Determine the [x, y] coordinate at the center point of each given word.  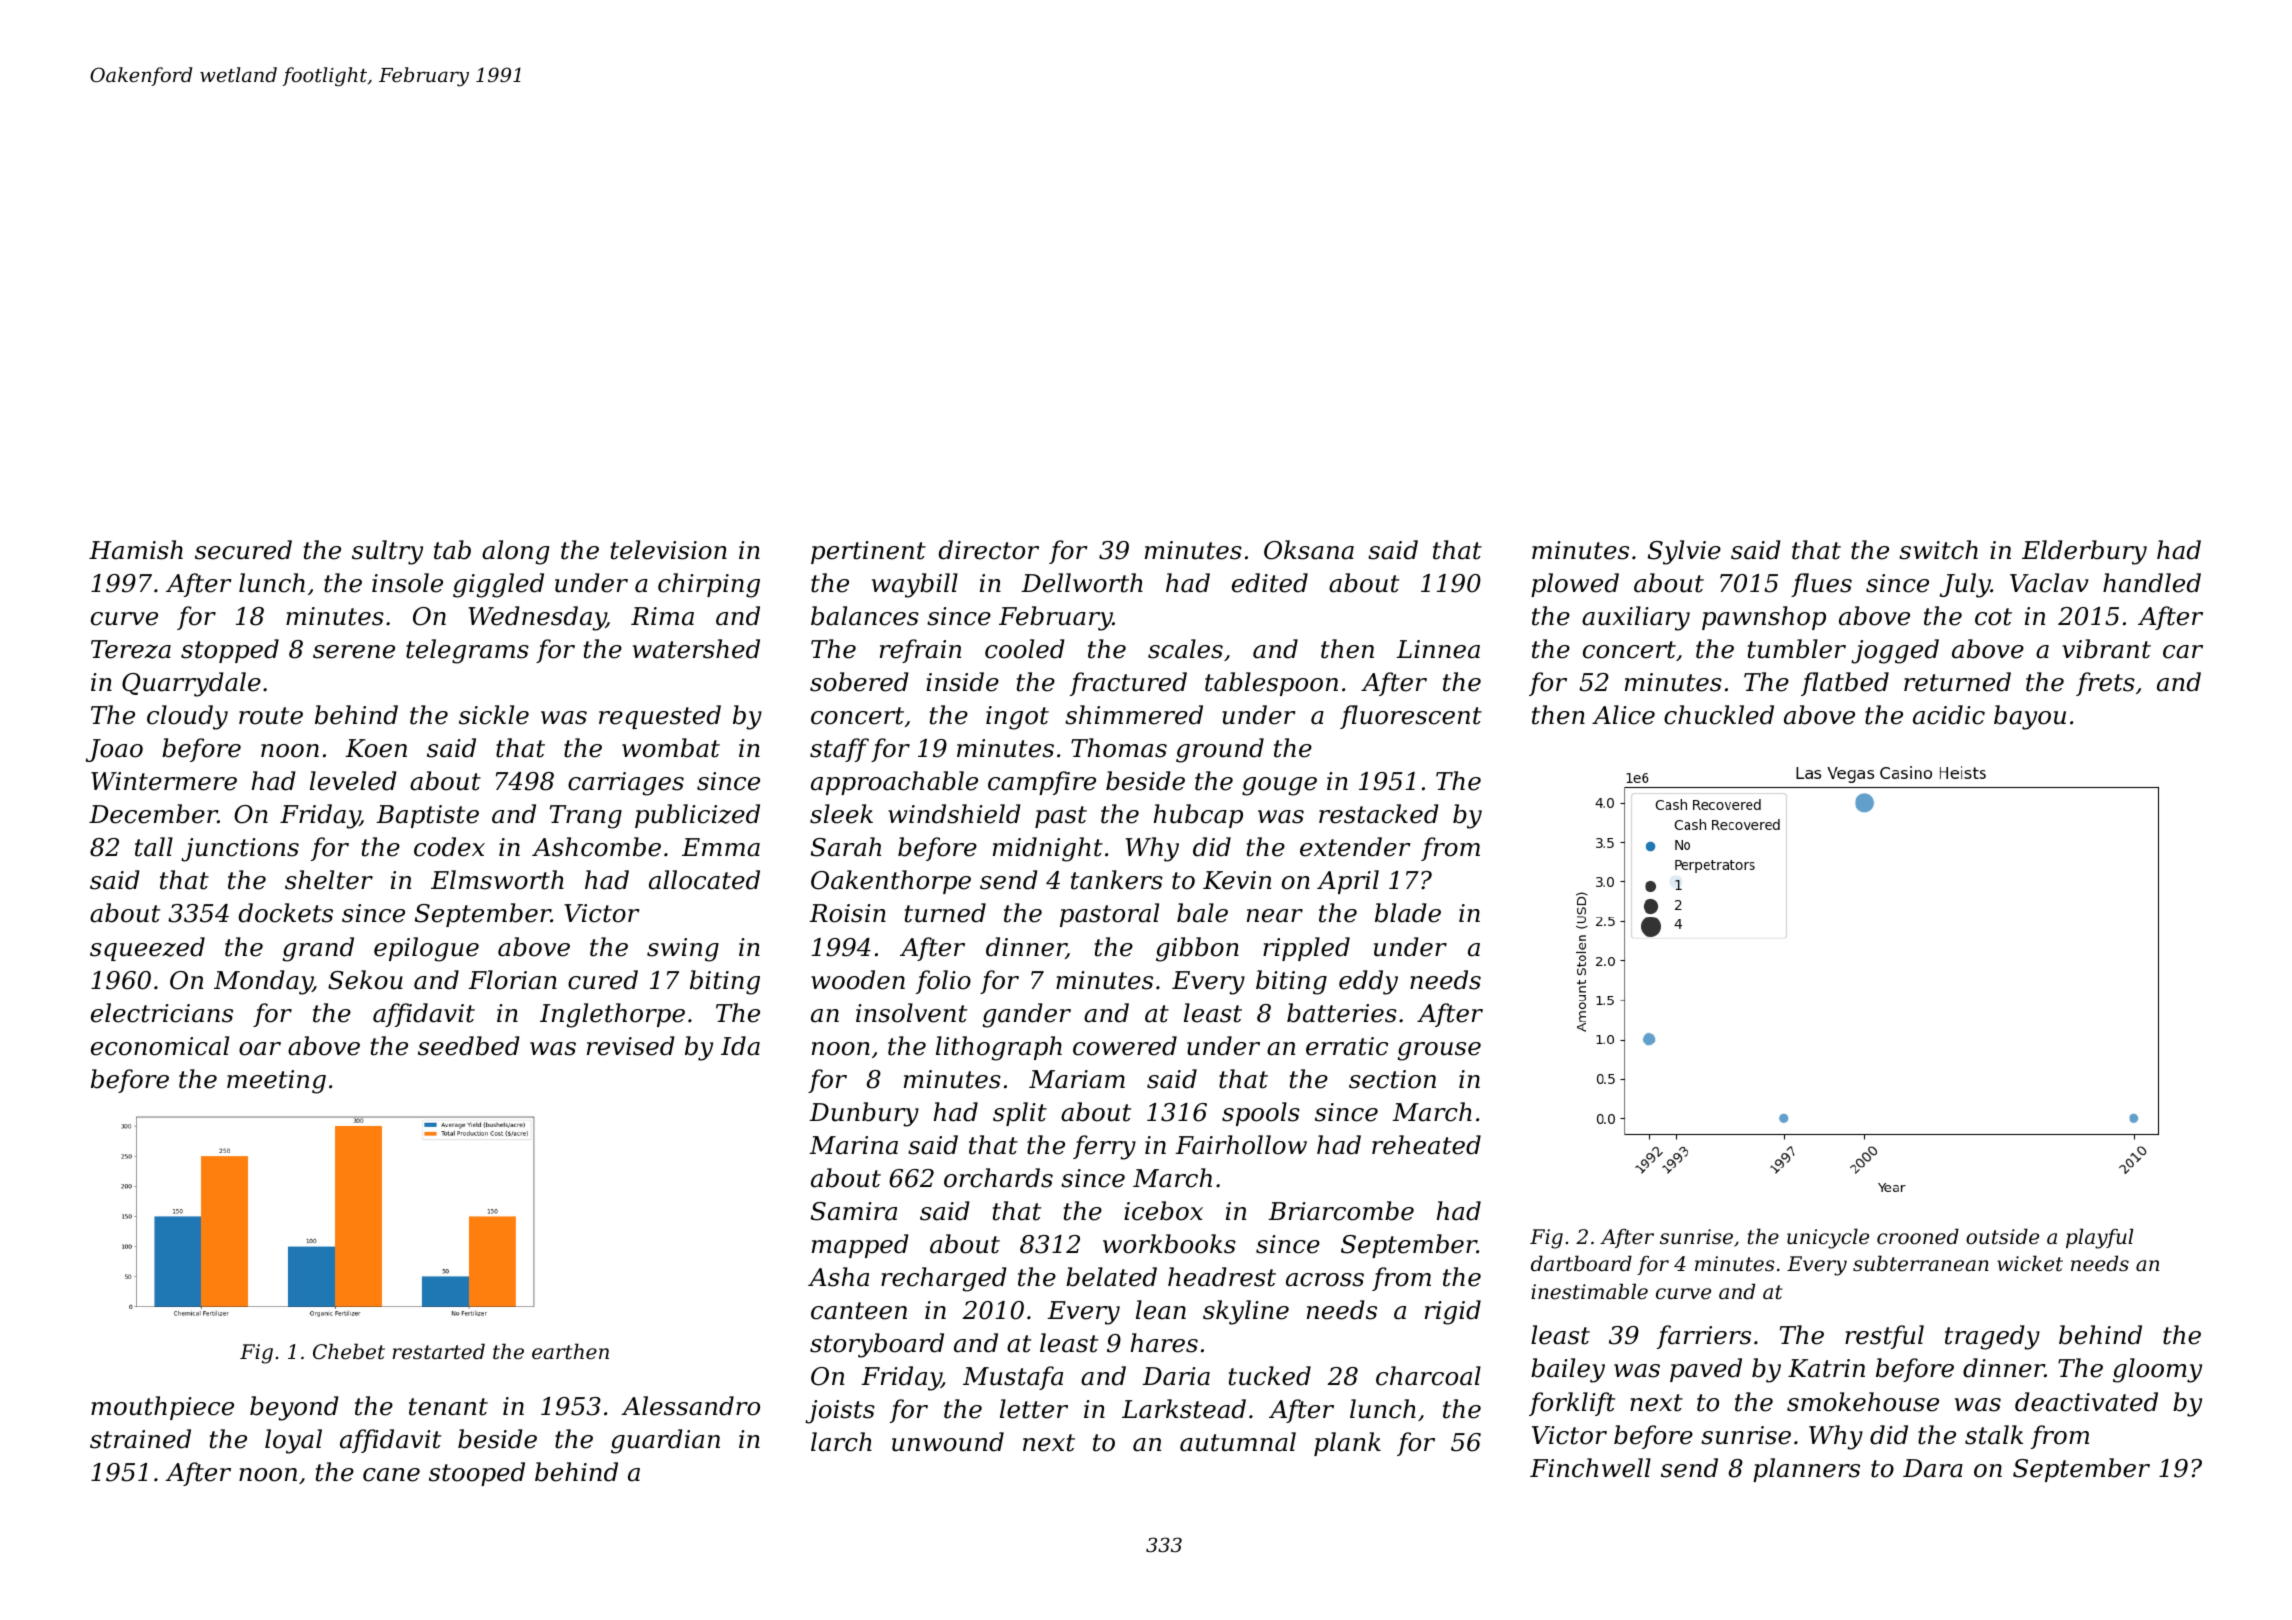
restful [1884, 1337]
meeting [276, 1082]
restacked [1378, 814]
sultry [387, 552]
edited [1270, 583]
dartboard [1581, 1263]
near [1275, 916]
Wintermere [164, 781]
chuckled [1719, 715]
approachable [894, 783]
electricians [162, 1013]
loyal [293, 1441]
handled [2152, 583]
